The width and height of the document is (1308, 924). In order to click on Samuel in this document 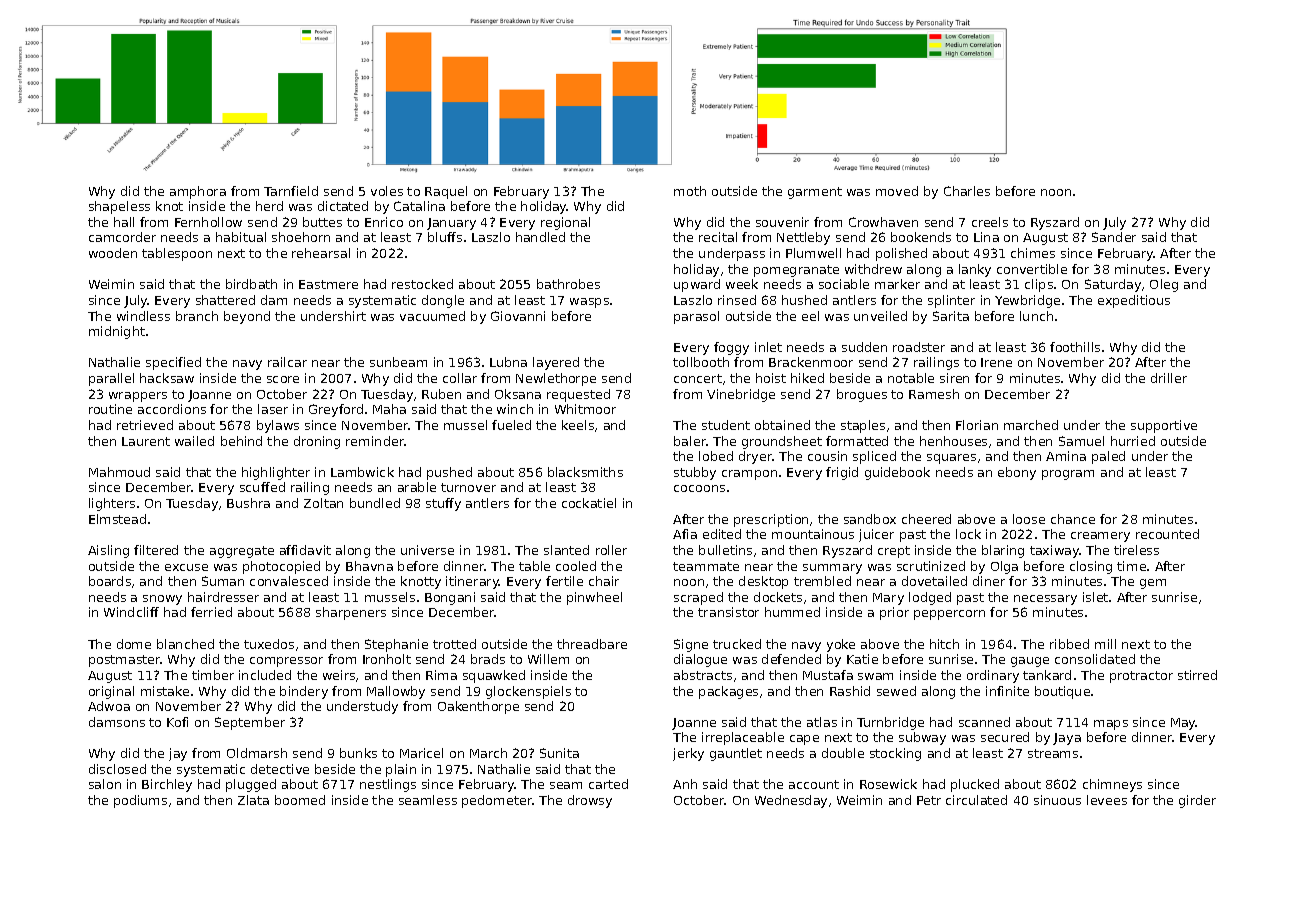, I will do `click(1081, 441)`.
